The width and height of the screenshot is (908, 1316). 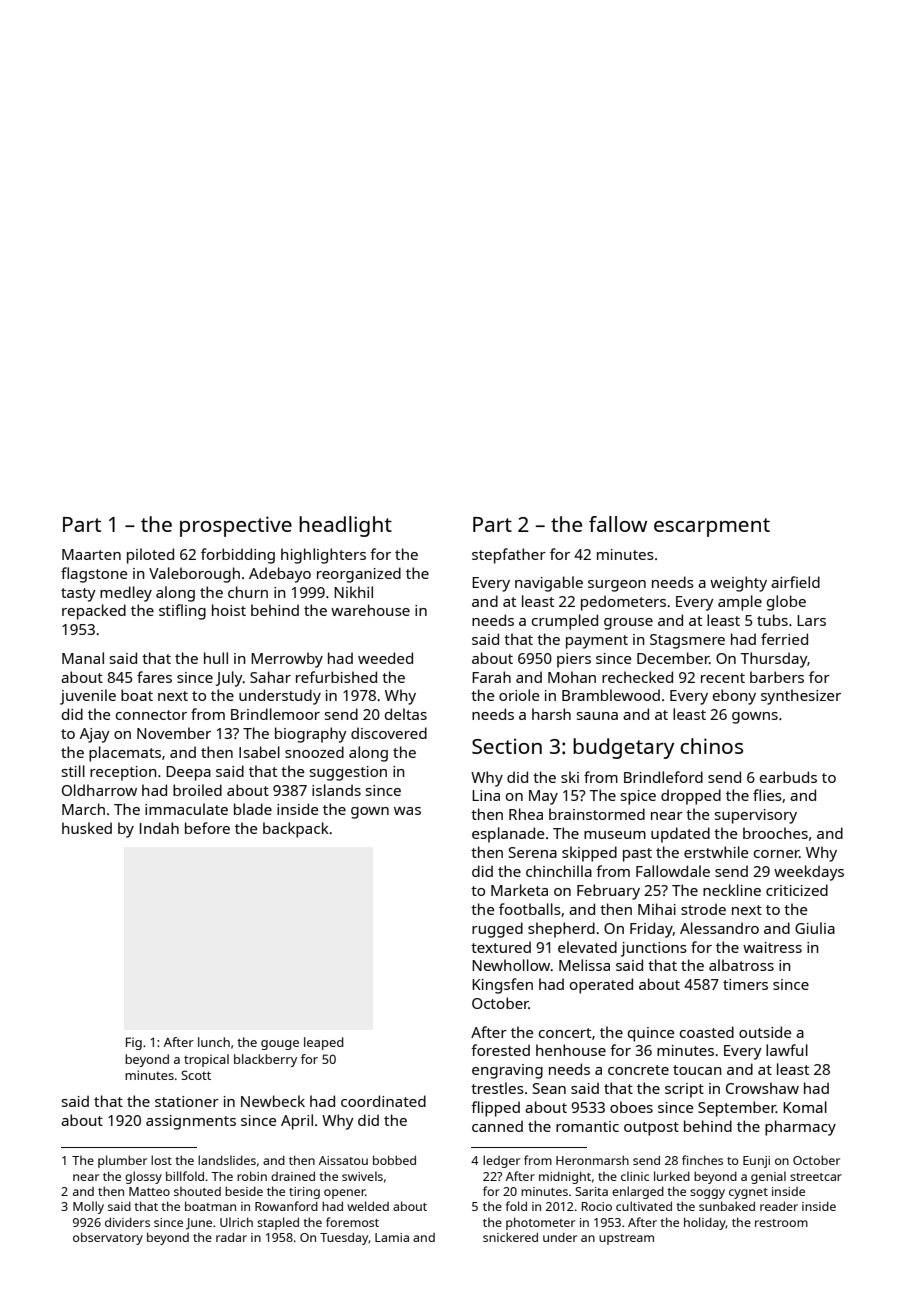 I want to click on earbuds, so click(x=788, y=777).
